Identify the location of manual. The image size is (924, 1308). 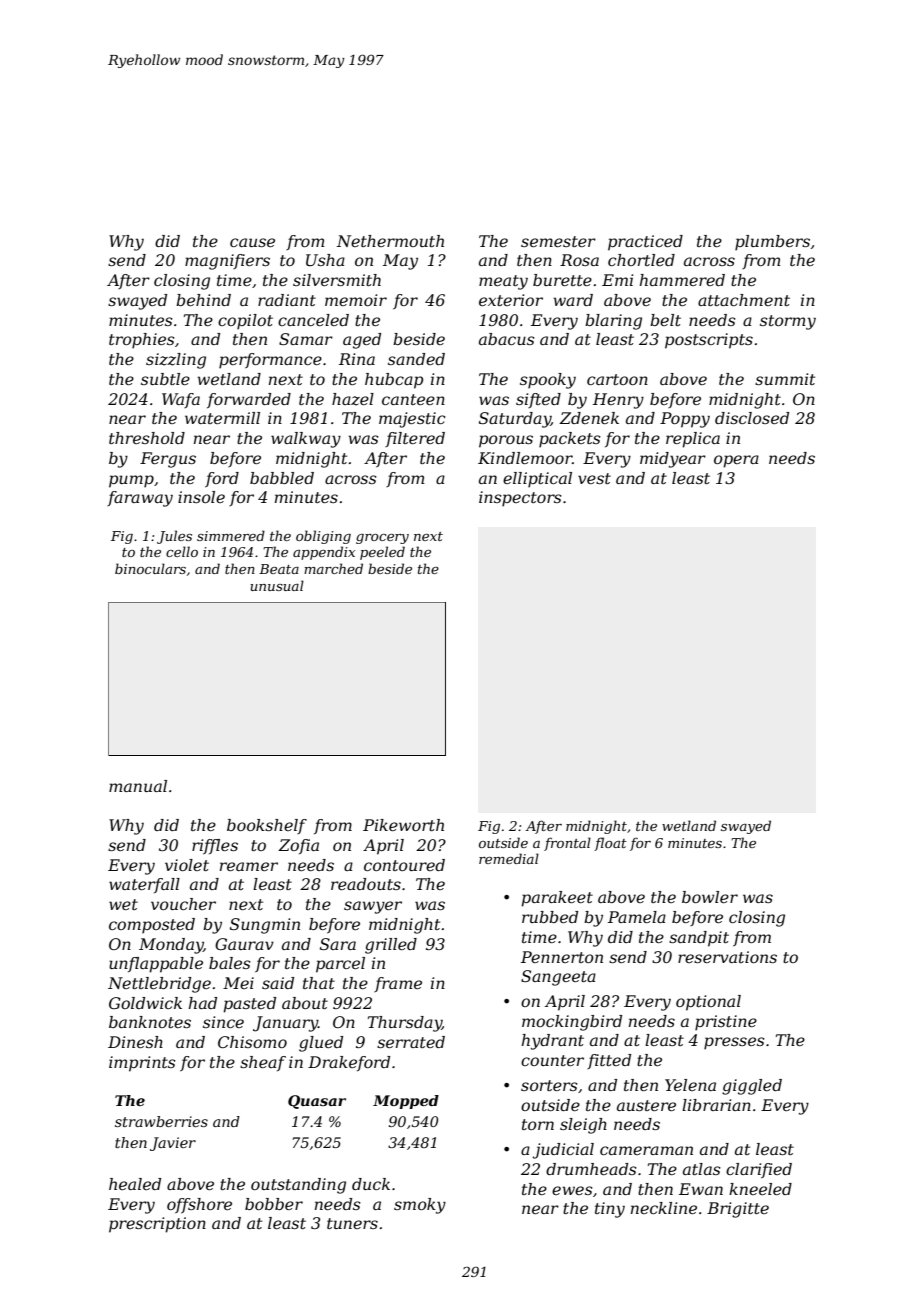
(138, 786).
